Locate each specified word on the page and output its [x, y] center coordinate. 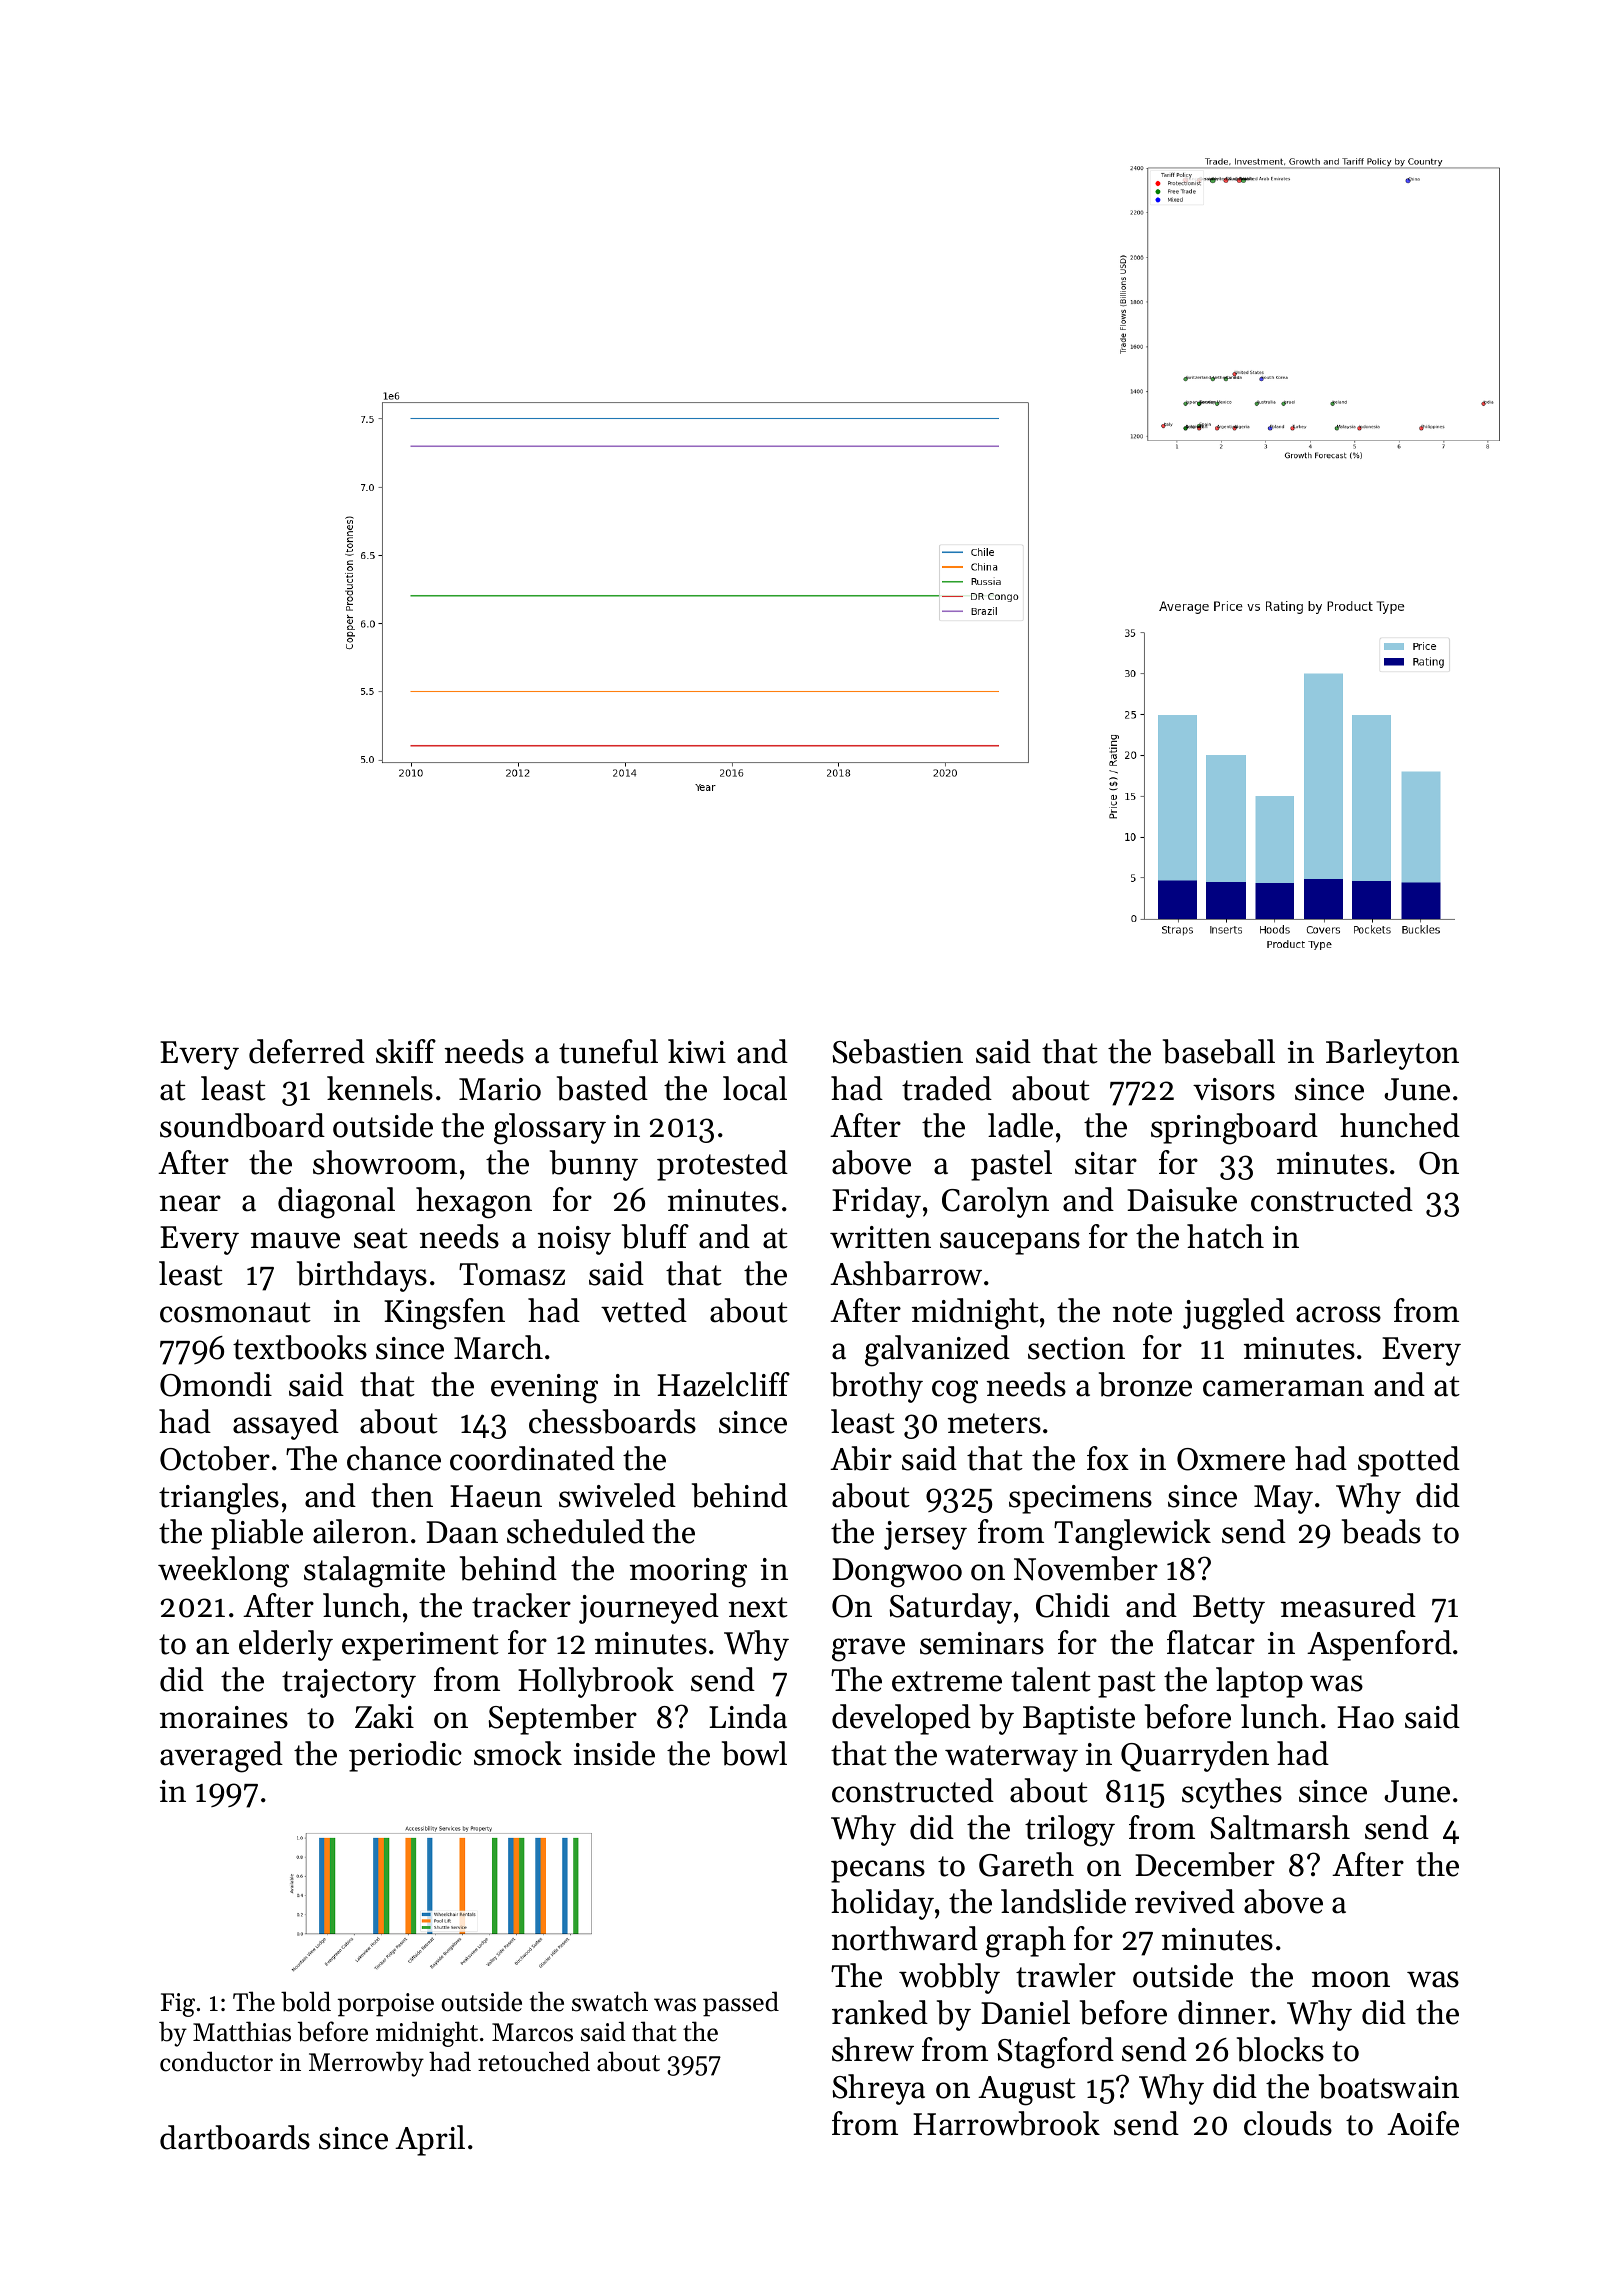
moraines [224, 1717]
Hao [1365, 1717]
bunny [594, 1165]
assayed [286, 1424]
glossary [550, 1129]
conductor [216, 2061]
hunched [1400, 1125]
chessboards [612, 1421]
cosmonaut [235, 1312]
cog [955, 1392]
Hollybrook [596, 1682]
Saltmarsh [1280, 1827]
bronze [1145, 1384]
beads [1381, 1531]
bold [306, 2001]
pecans [878, 1871]
